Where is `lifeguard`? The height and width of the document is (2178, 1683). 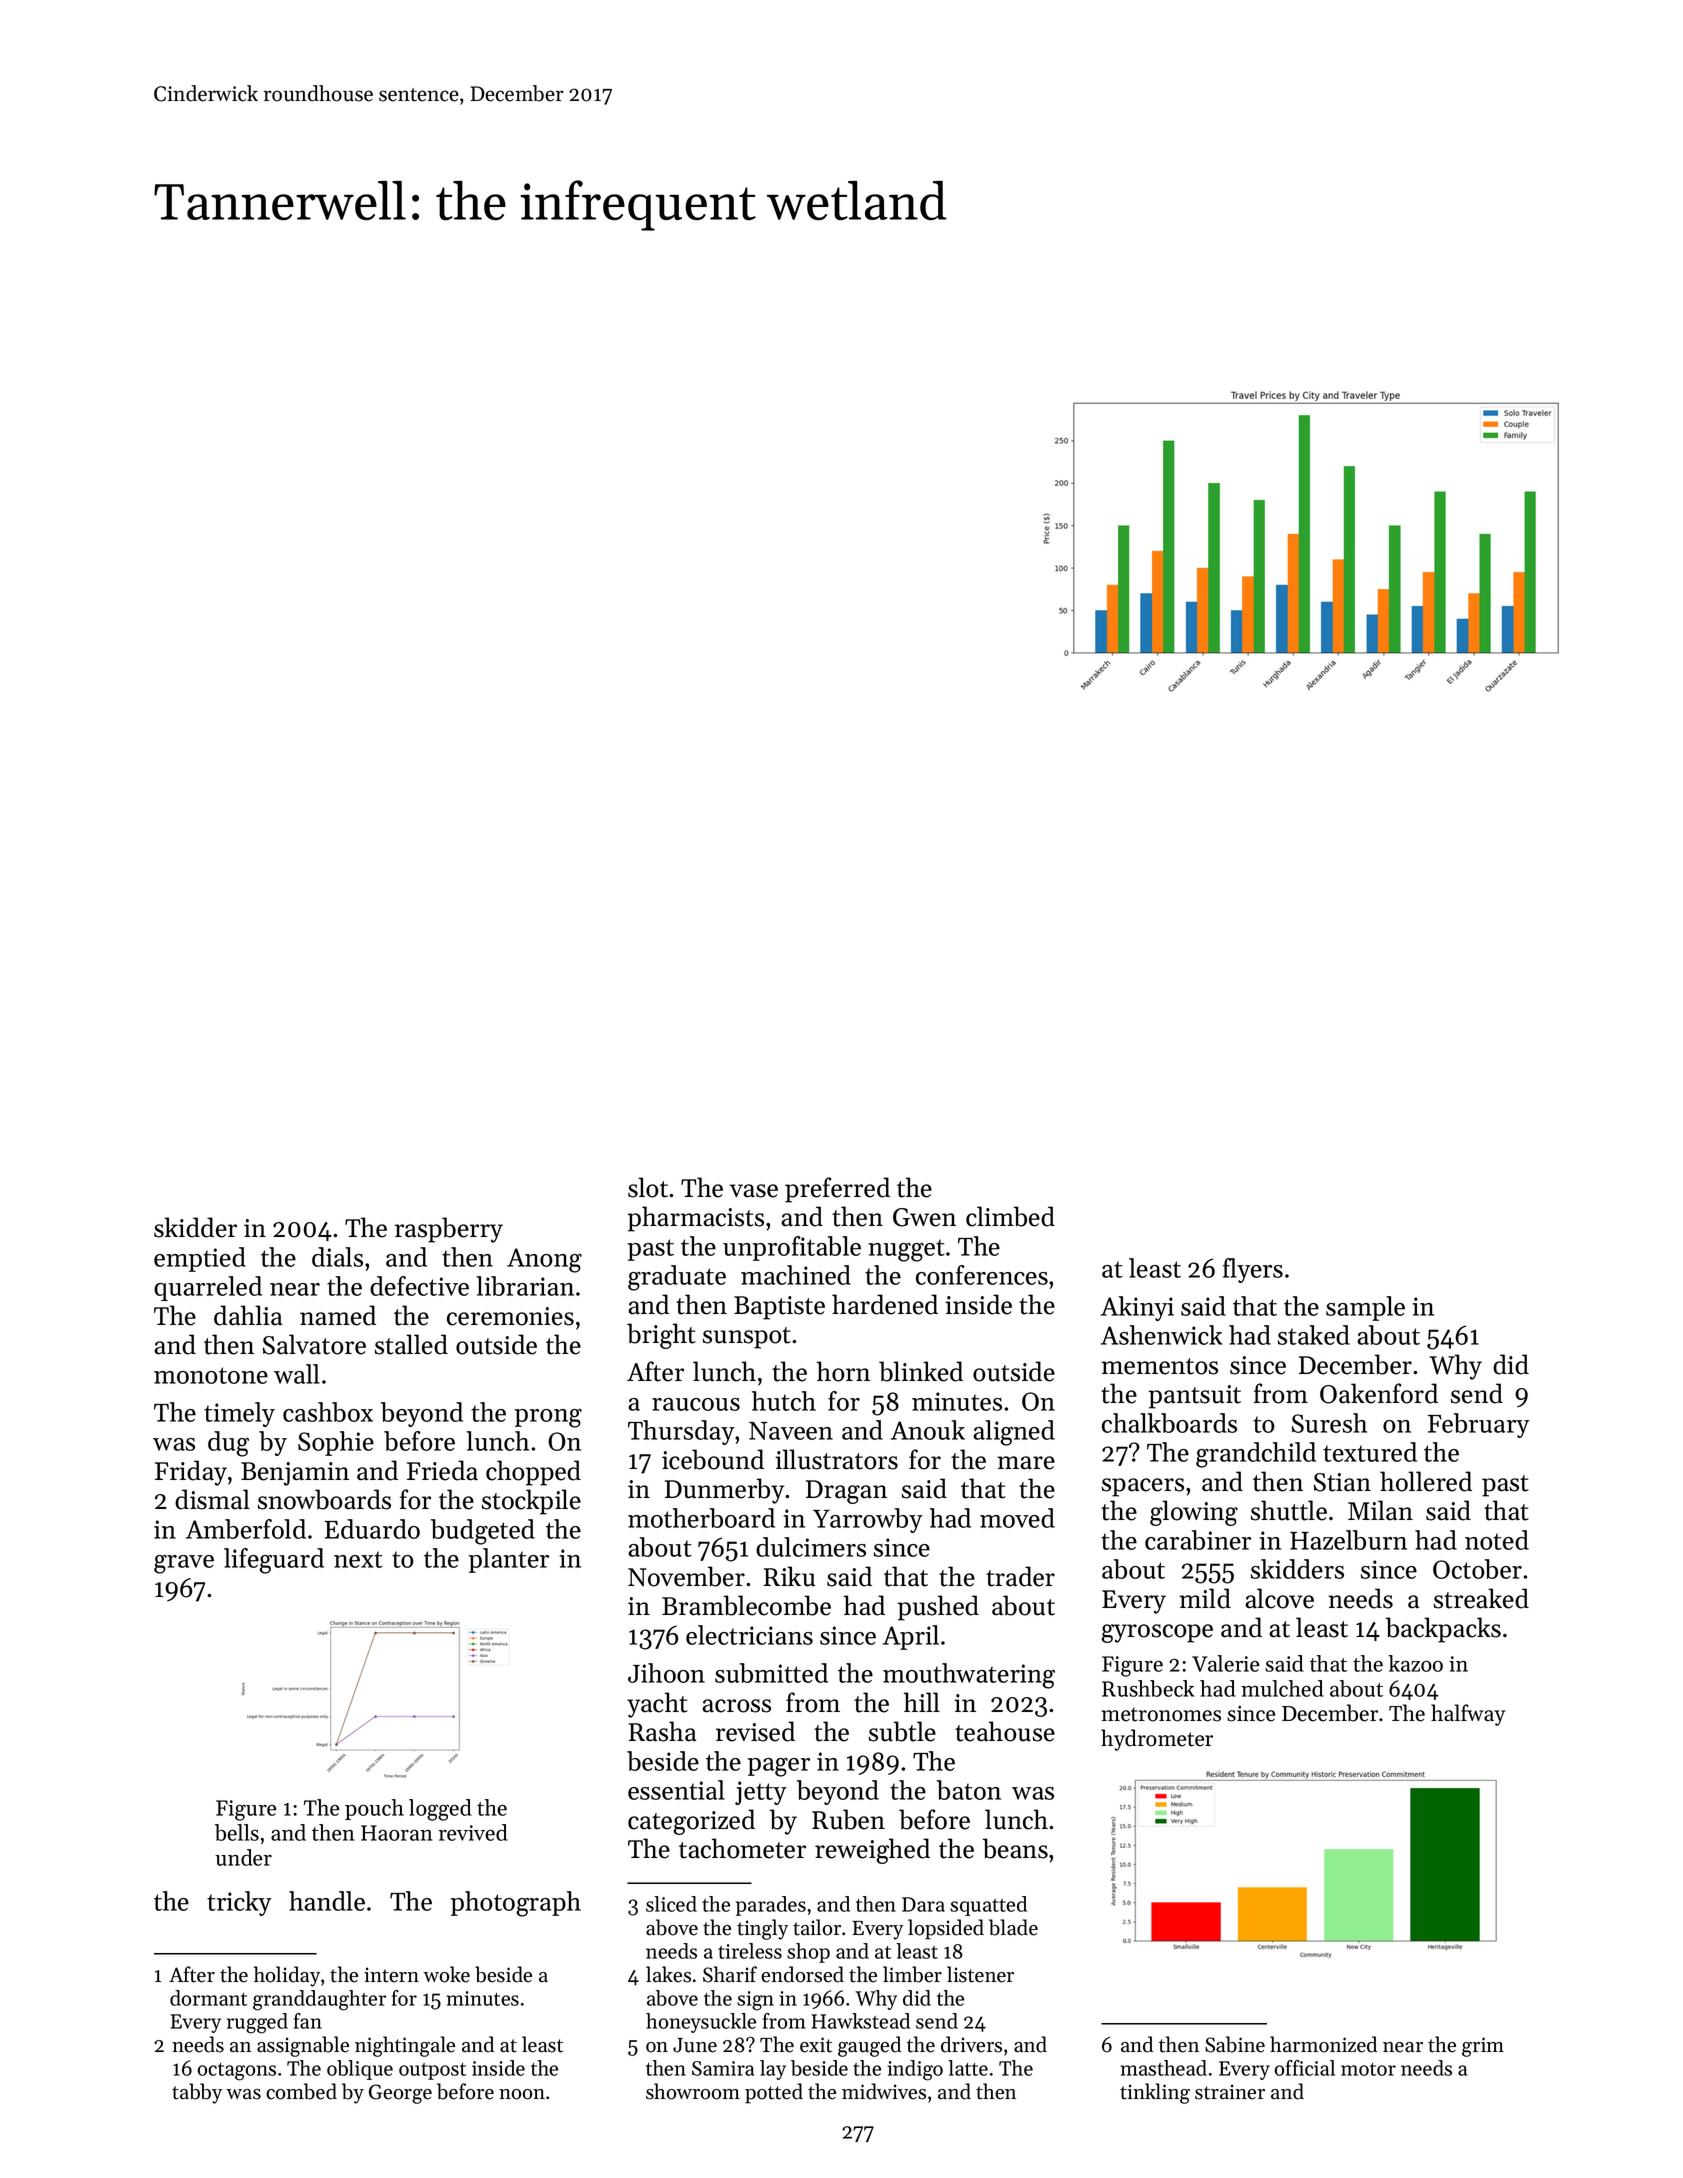 lifeguard is located at coordinates (274, 1561).
